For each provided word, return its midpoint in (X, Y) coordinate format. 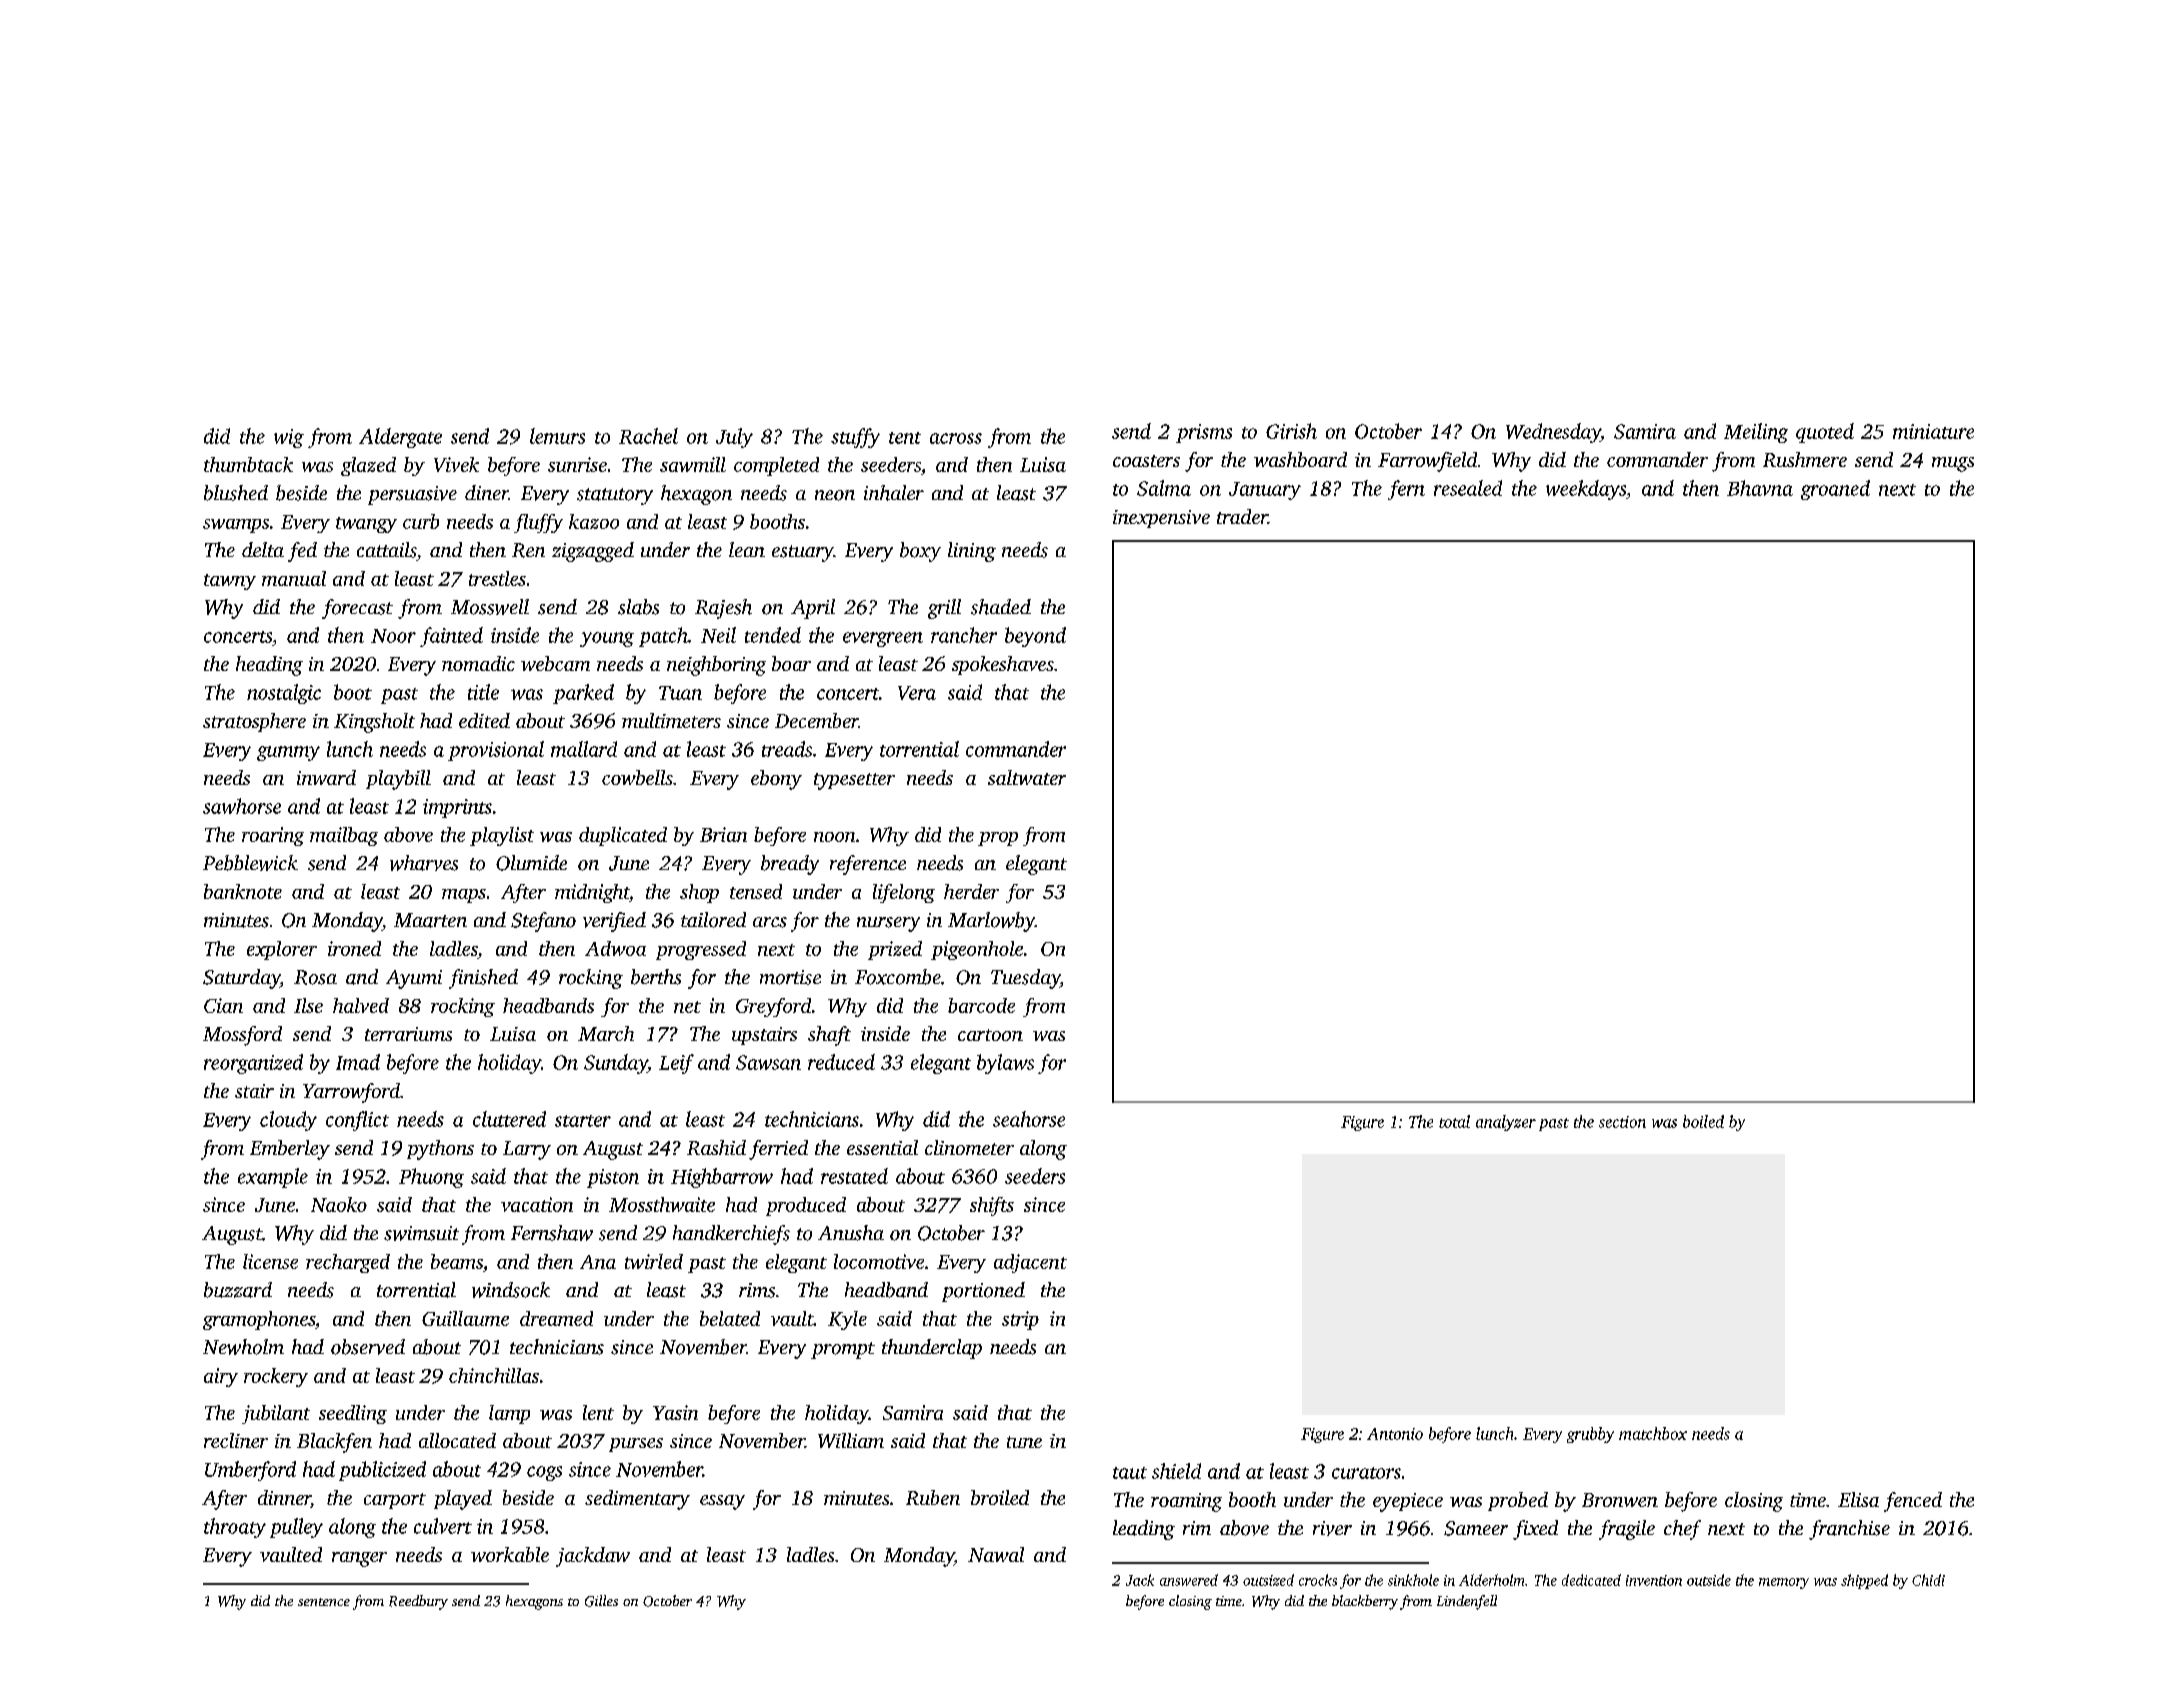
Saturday (241, 979)
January (1265, 491)
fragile (1627, 1530)
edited (484, 720)
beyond (1035, 637)
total (1454, 1121)
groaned (1835, 490)
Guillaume (465, 1318)
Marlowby (991, 922)
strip (1020, 1320)
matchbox (1653, 1433)
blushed (236, 493)
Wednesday (1553, 433)
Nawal (996, 1554)
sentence (324, 1602)
